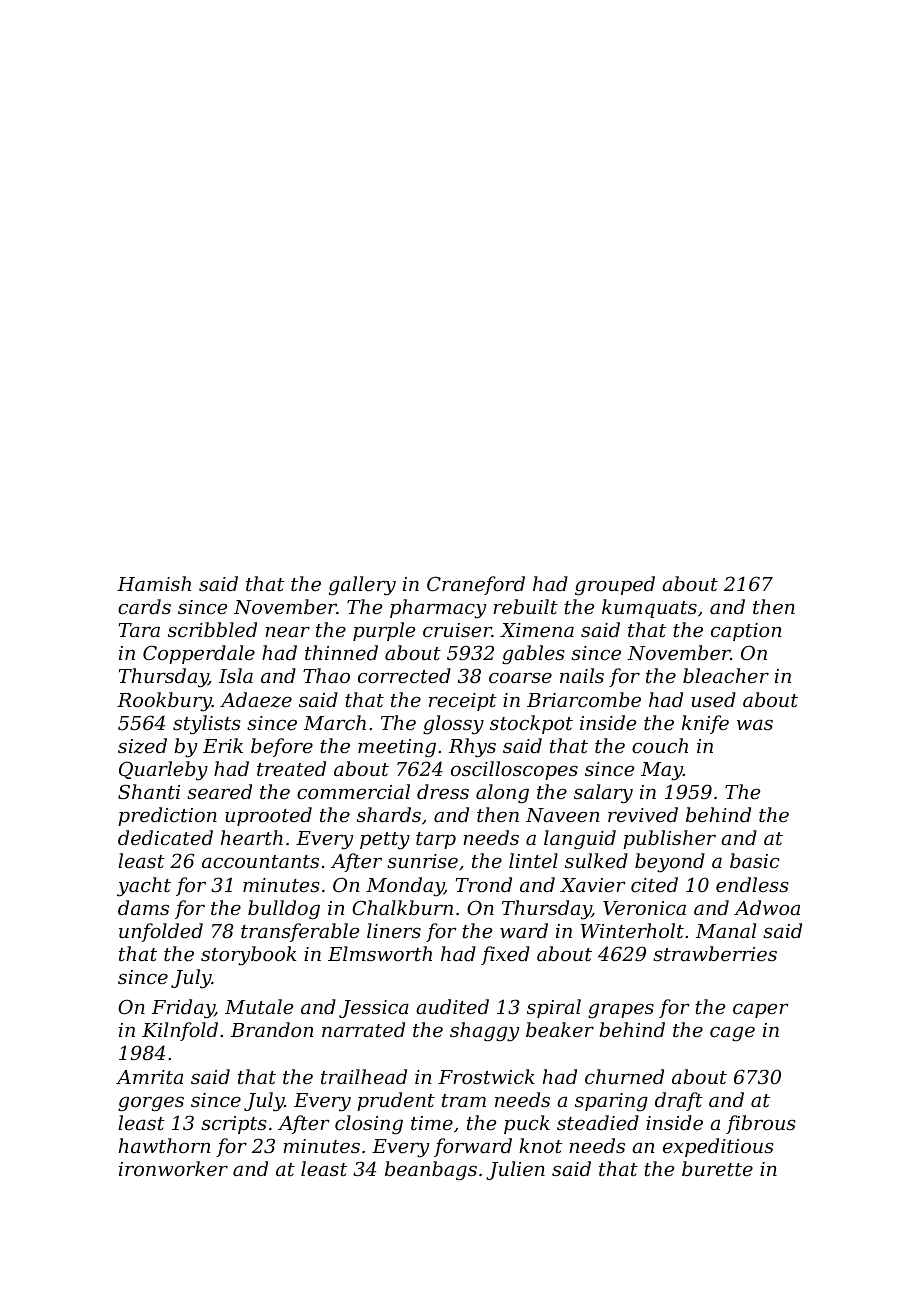 The width and height of the image is (924, 1311). I want to click on seared, so click(219, 791).
